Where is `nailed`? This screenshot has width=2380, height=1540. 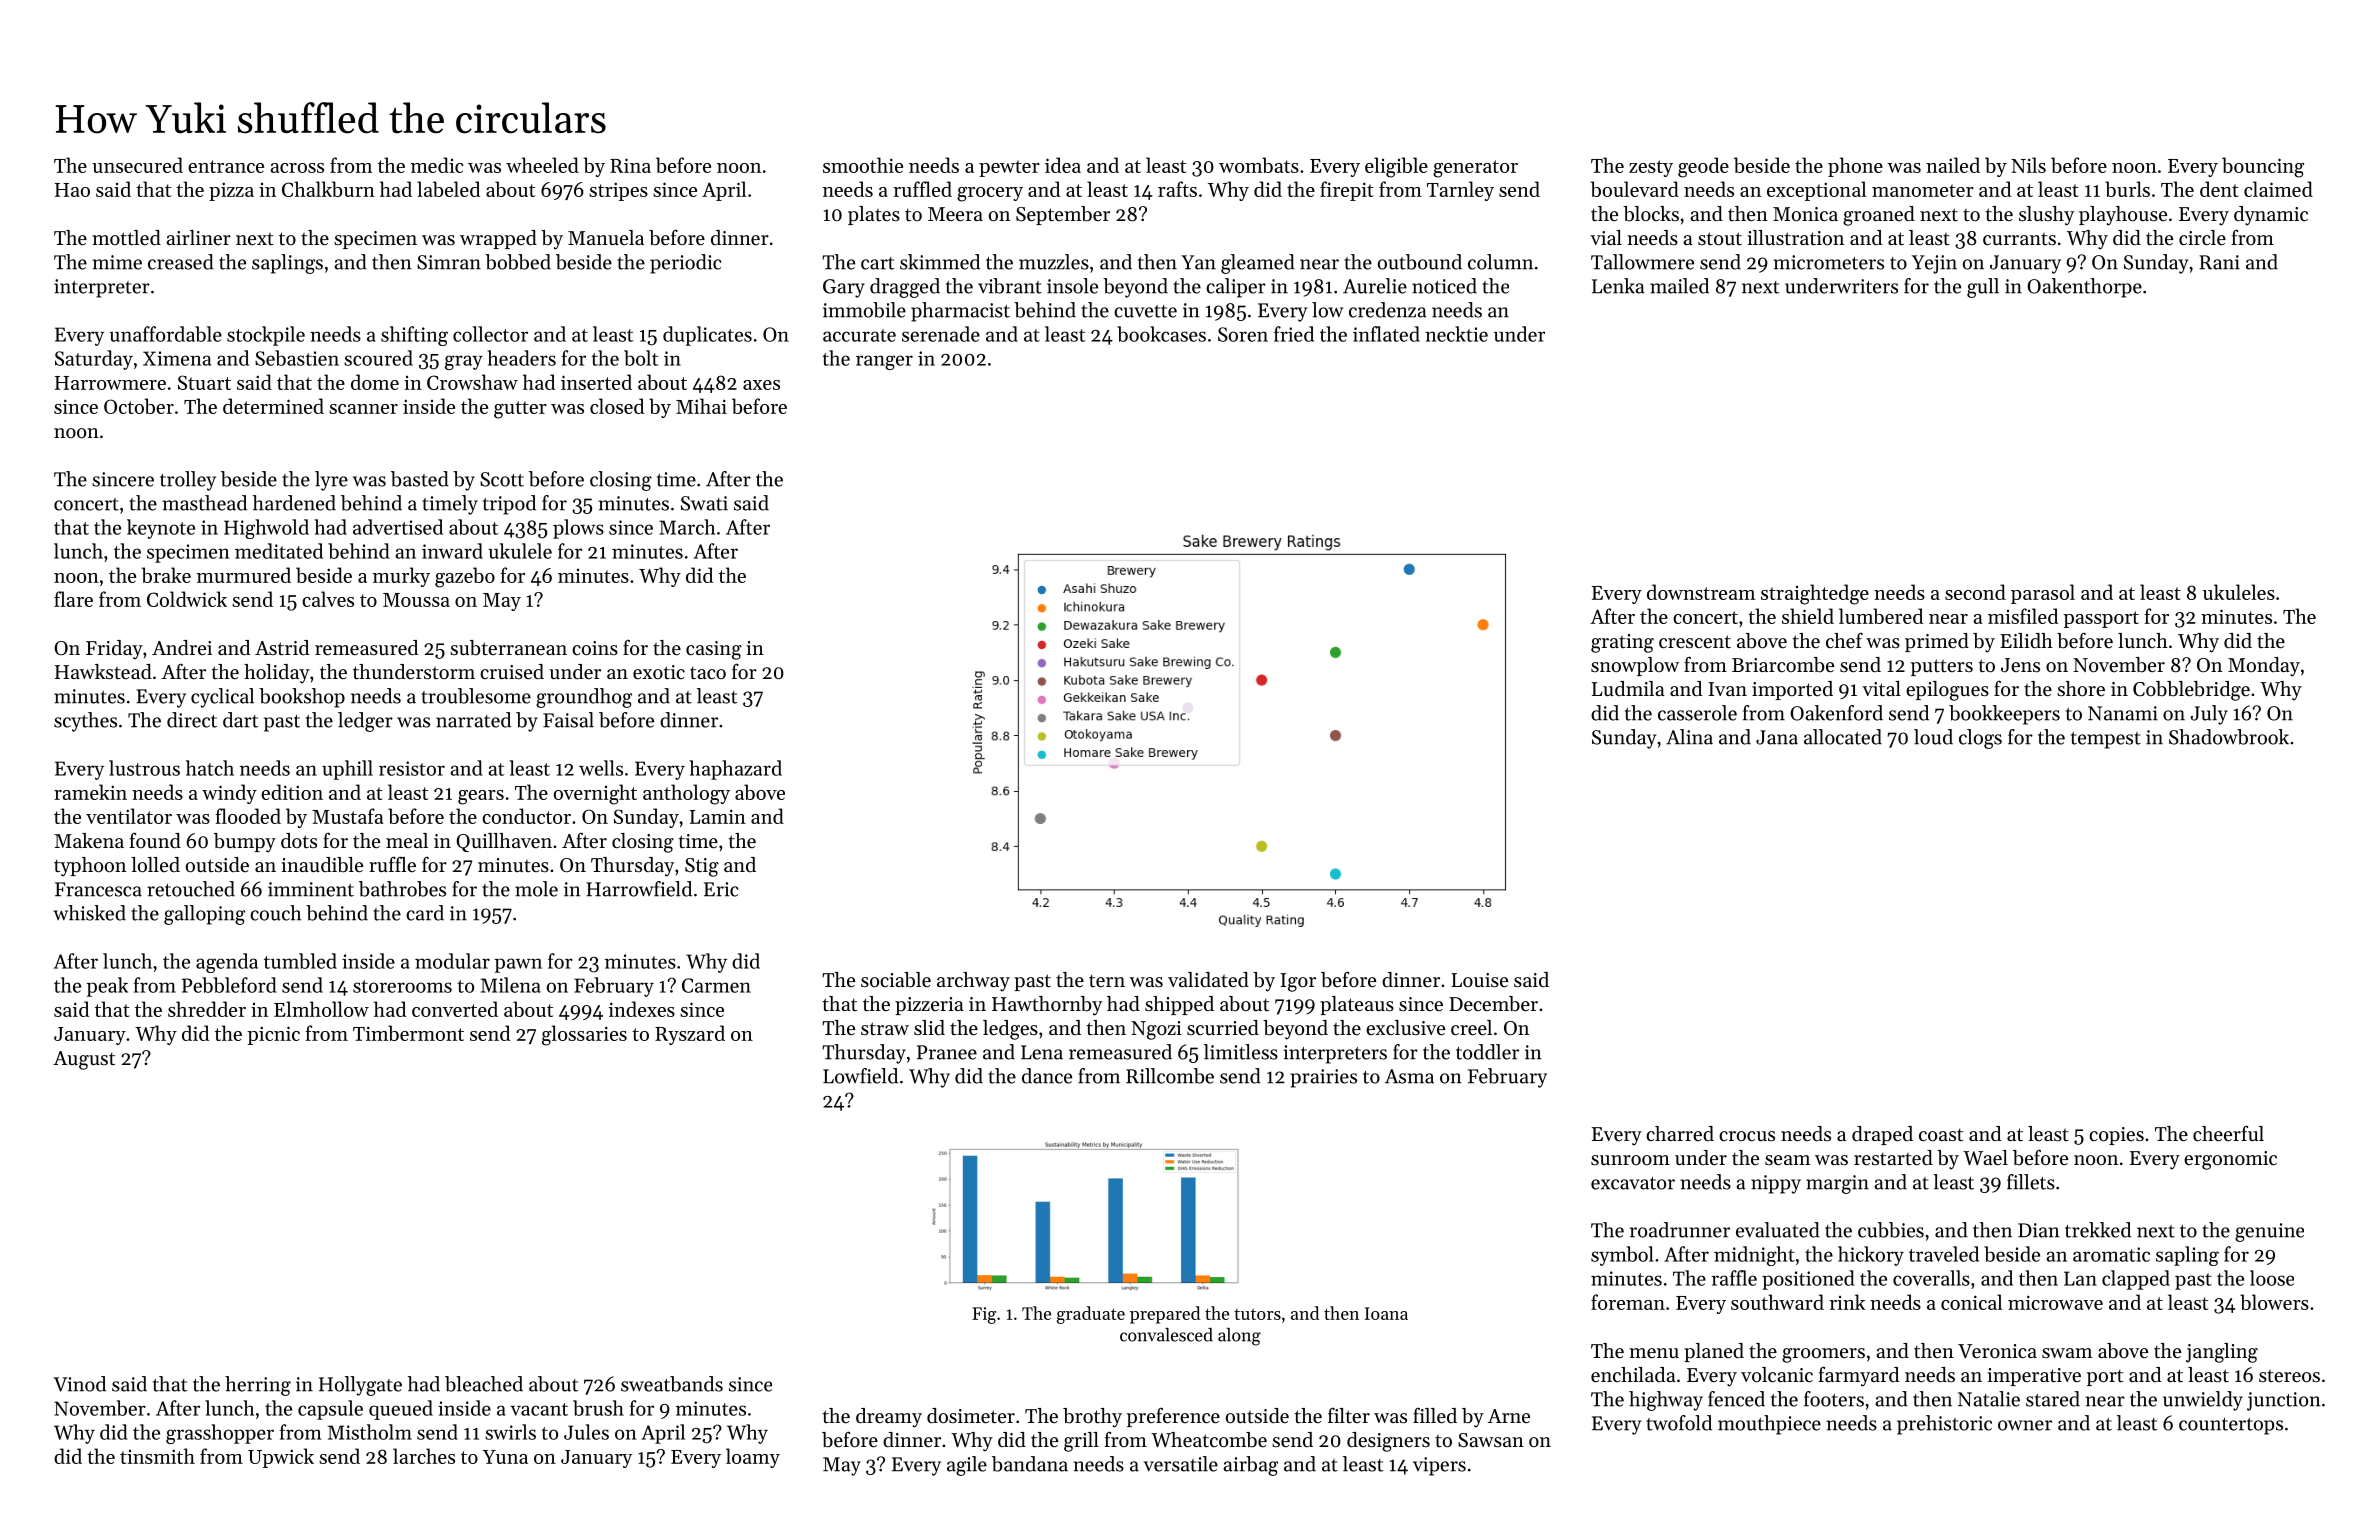 nailed is located at coordinates (1953, 165).
